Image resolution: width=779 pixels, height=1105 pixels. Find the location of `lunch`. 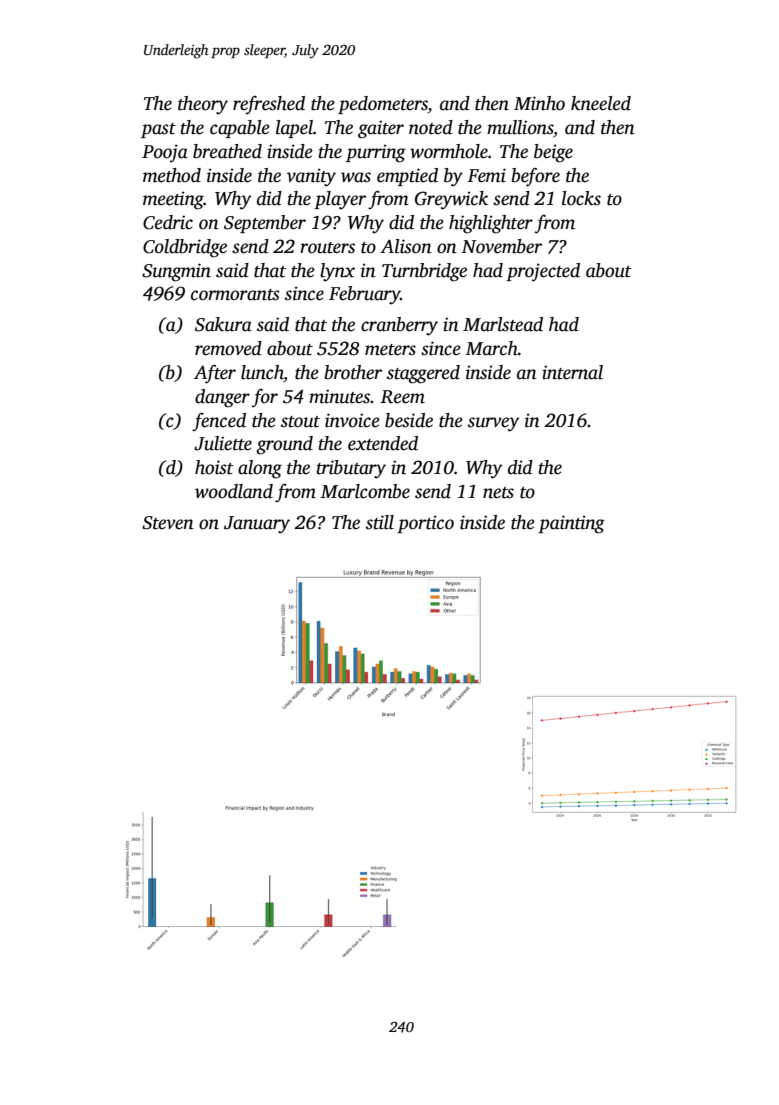

lunch is located at coordinates (262, 373).
